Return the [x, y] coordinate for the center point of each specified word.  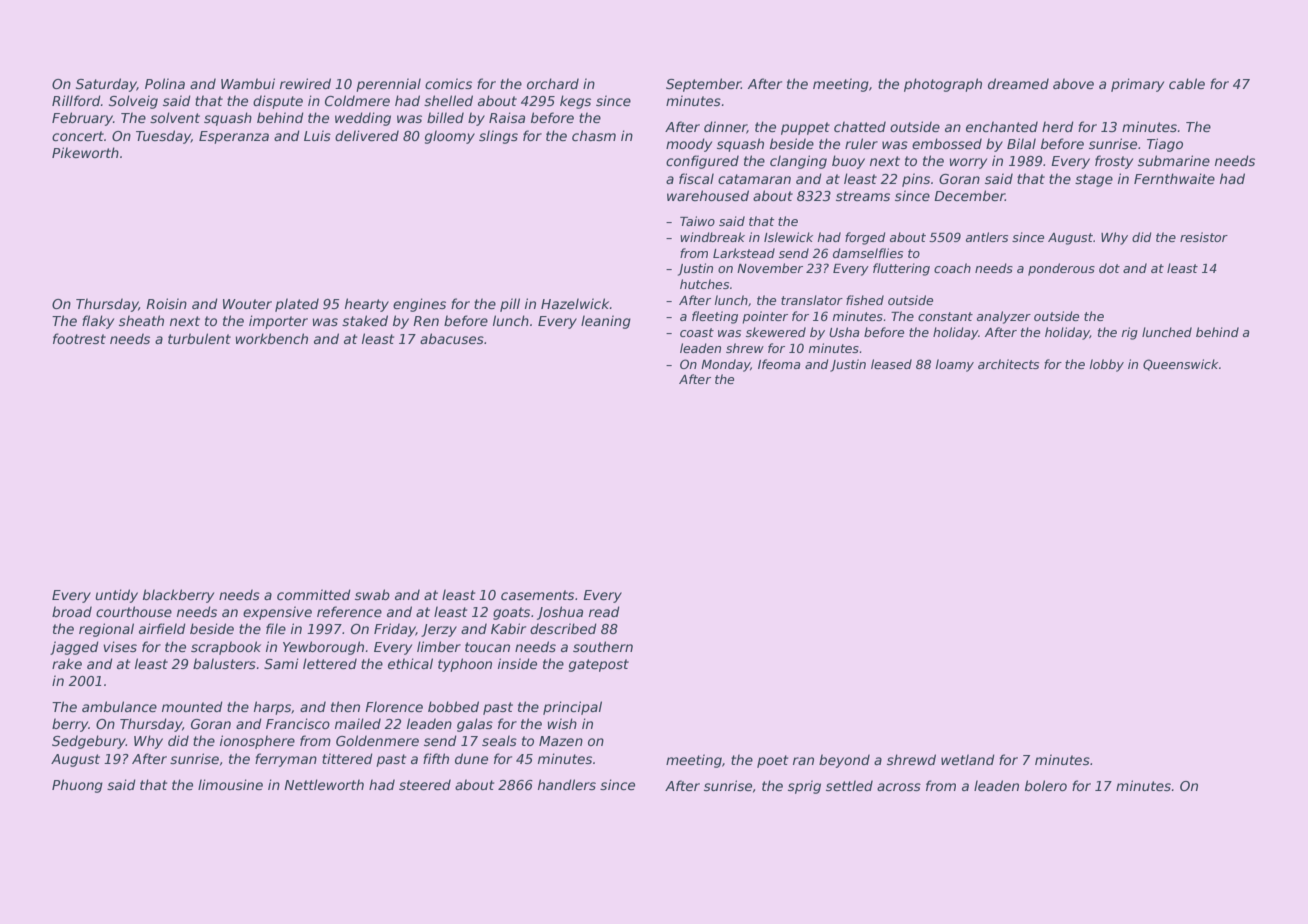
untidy [116, 596]
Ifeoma [779, 364]
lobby [1107, 365]
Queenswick [1180, 365]
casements [537, 595]
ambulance [119, 706]
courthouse [134, 611]
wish [562, 723]
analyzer [1004, 317]
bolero [1046, 785]
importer [278, 322]
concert [78, 136]
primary [1137, 85]
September [703, 85]
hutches [704, 284]
